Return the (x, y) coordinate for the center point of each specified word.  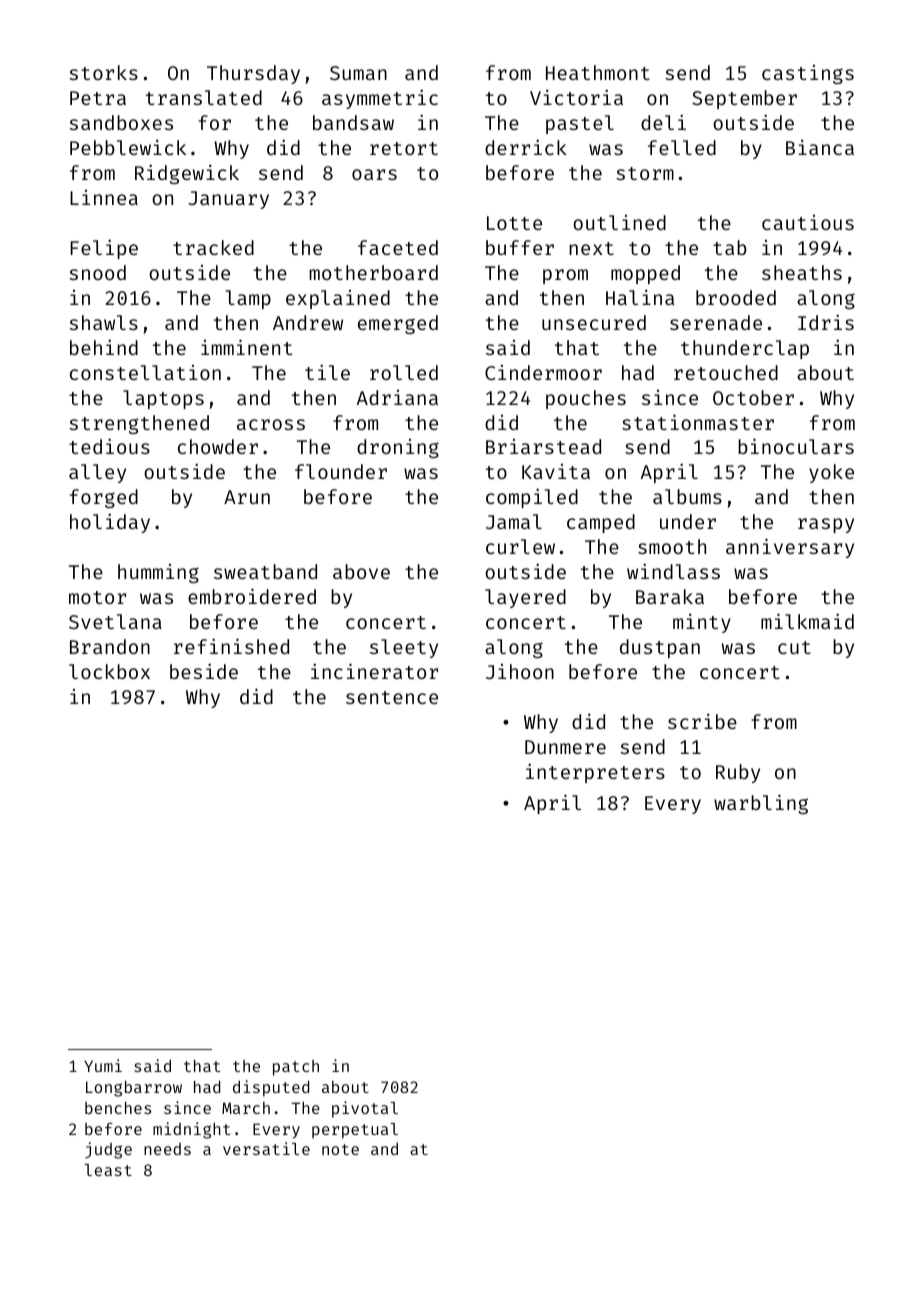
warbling (761, 804)
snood (98, 272)
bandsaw (353, 122)
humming (158, 573)
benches (118, 1108)
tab (730, 247)
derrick (526, 147)
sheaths (802, 272)
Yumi (103, 1065)
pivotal (365, 1109)
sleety (404, 648)
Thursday (253, 74)
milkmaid (807, 621)
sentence (392, 697)
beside (204, 671)
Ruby (738, 773)
